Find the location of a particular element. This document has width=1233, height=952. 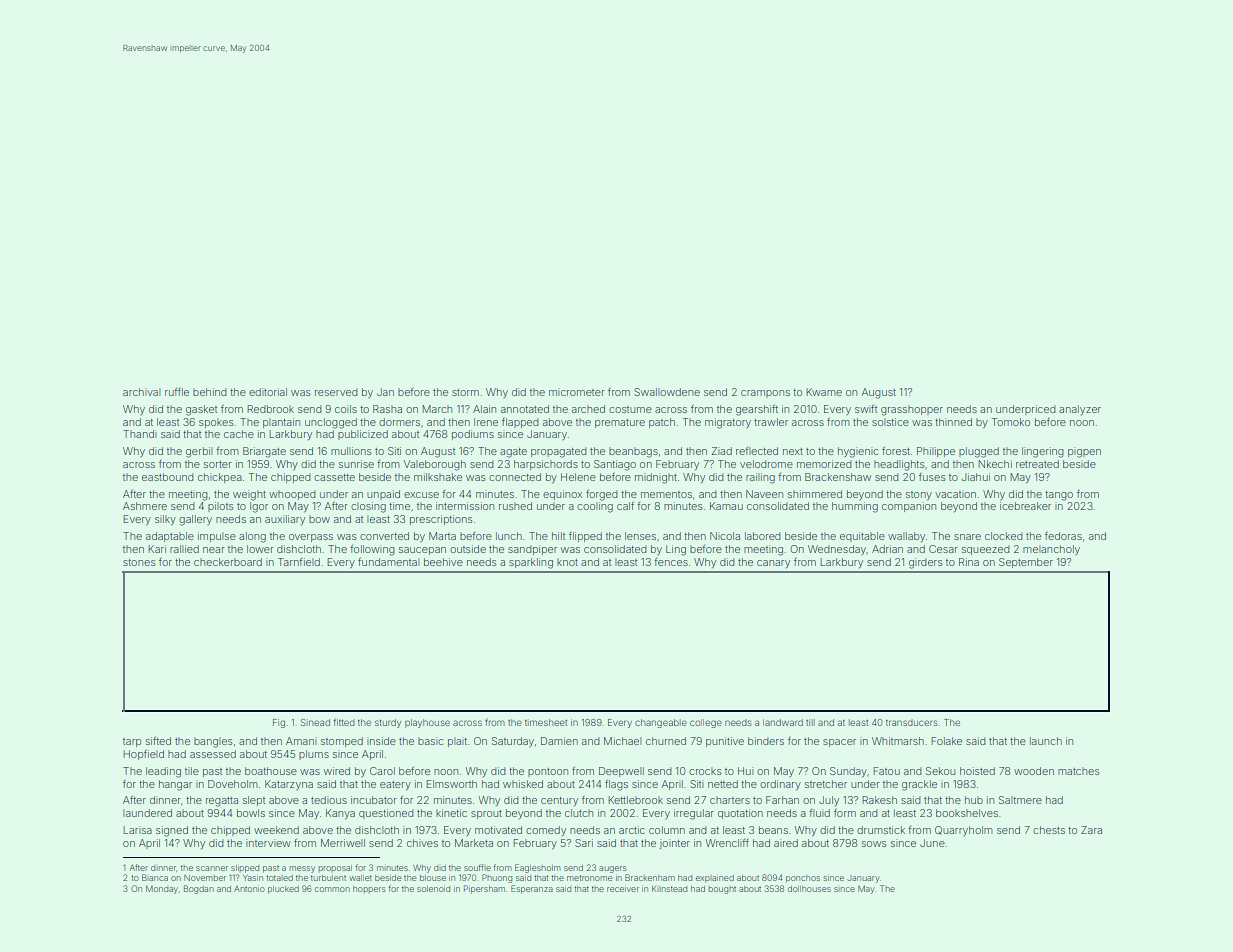

gearshift is located at coordinates (757, 410).
